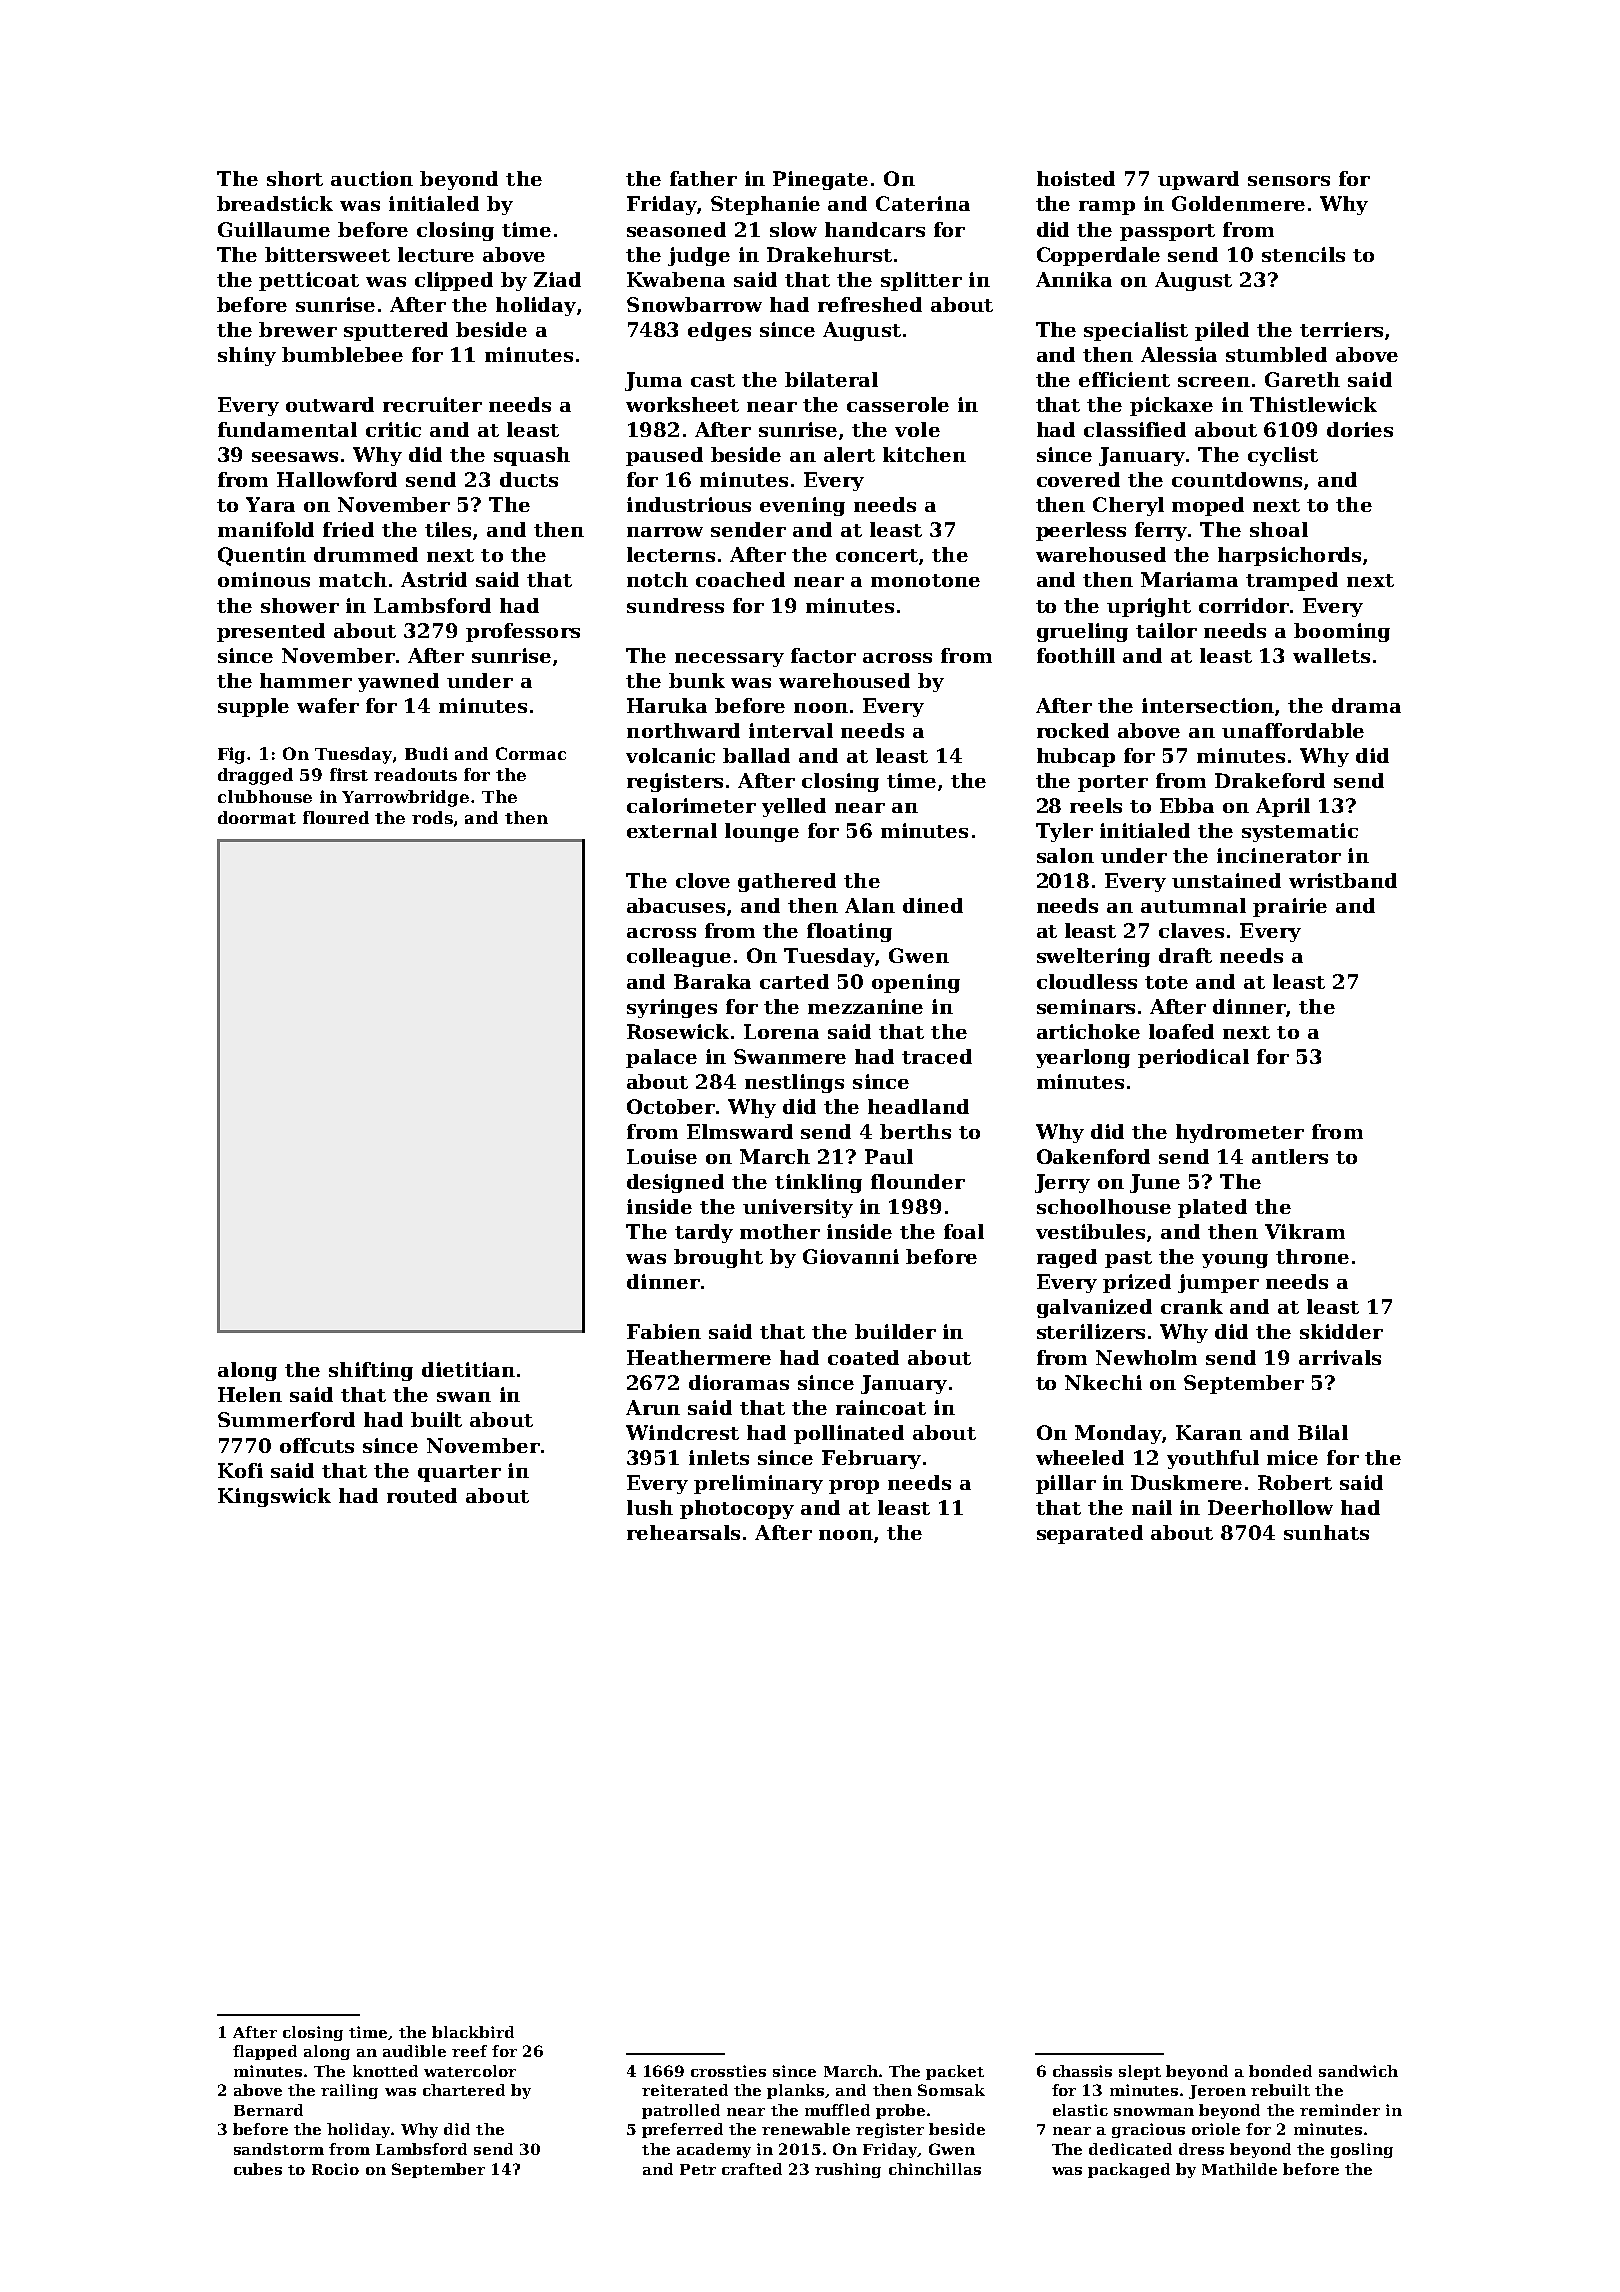  What do you see at coordinates (923, 203) in the screenshot?
I see `Caterina` at bounding box center [923, 203].
